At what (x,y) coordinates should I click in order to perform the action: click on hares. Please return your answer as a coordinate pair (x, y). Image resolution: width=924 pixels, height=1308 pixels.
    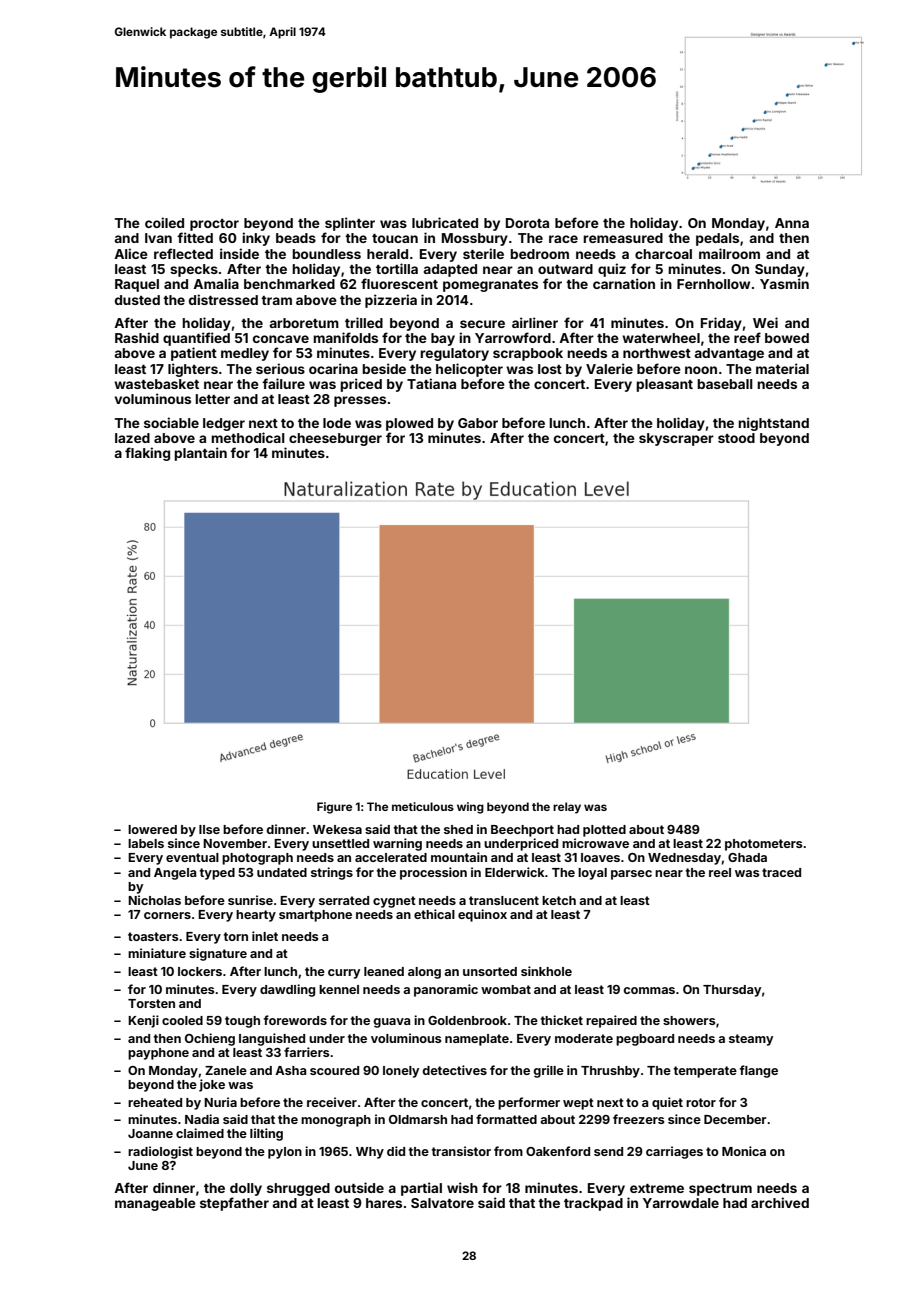
    Looking at the image, I should click on (384, 1203).
